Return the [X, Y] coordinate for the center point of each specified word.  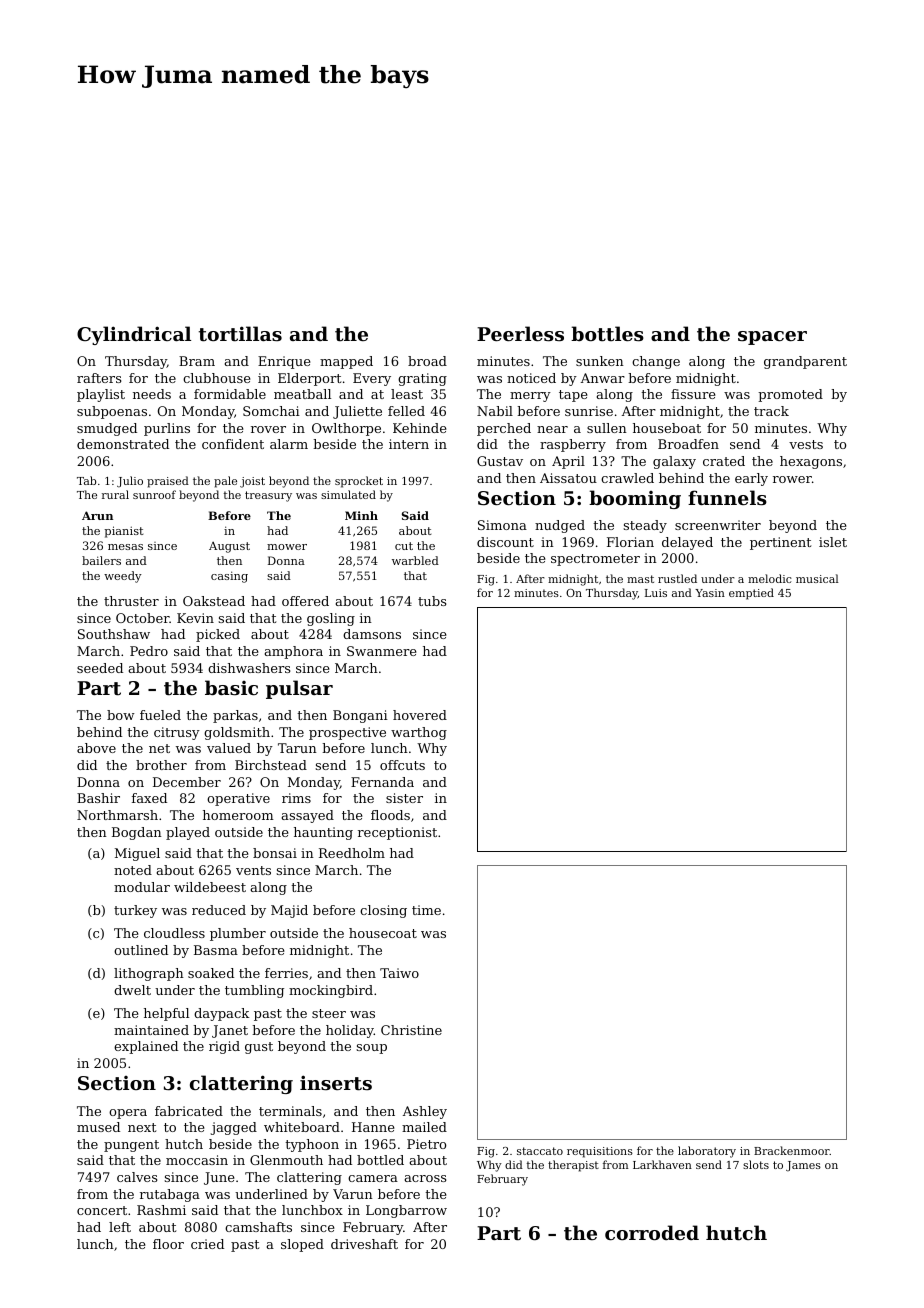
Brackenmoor [792, 1150]
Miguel [137, 854]
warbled [415, 560]
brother [161, 765]
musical [817, 578]
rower [792, 479]
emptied [751, 594]
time [426, 910]
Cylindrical [134, 335]
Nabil [495, 411]
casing [229, 577]
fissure [693, 394]
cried [207, 1244]
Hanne [373, 1127]
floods [390, 815]
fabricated [189, 1111]
